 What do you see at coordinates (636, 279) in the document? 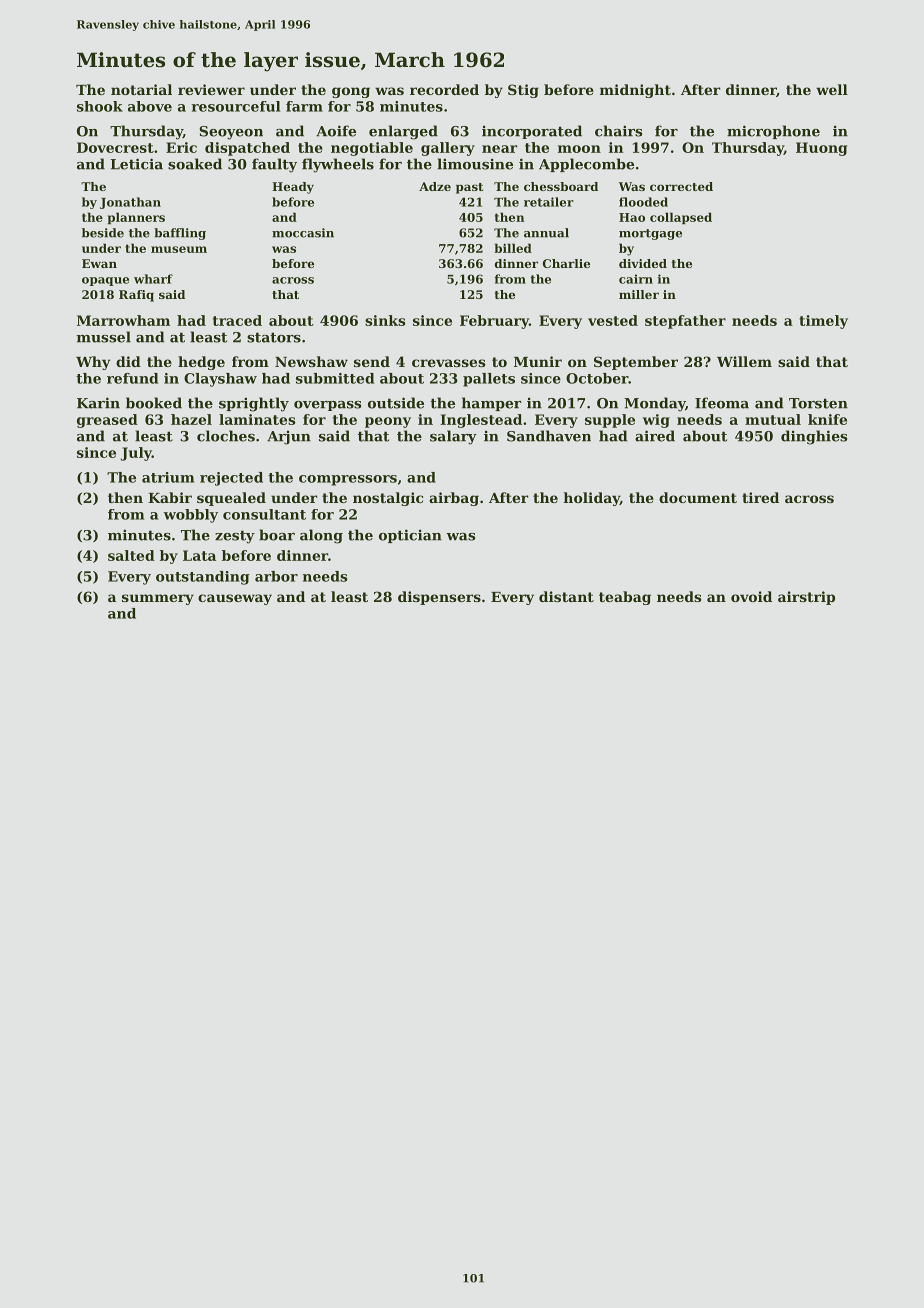
I see `cairn` at bounding box center [636, 279].
